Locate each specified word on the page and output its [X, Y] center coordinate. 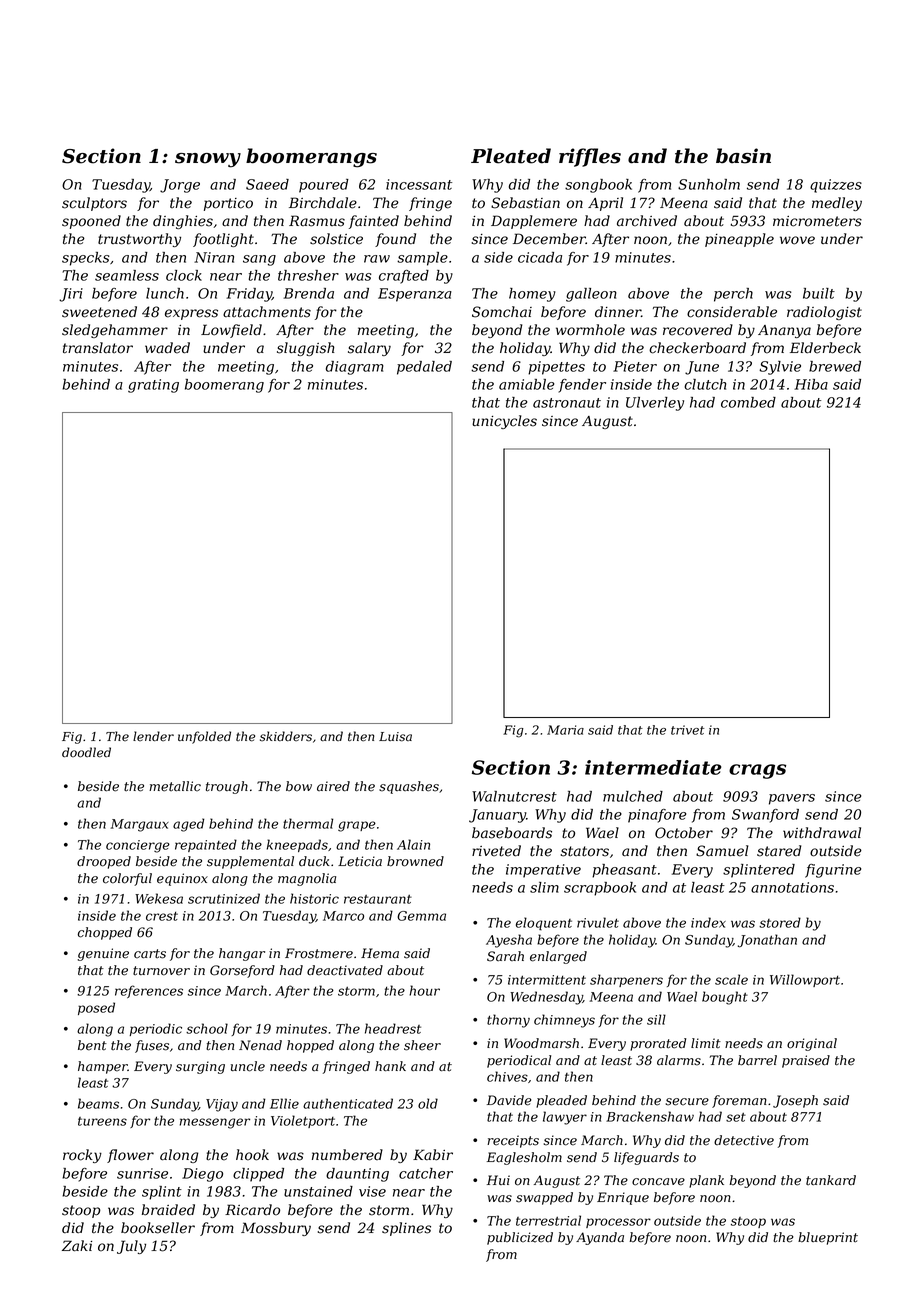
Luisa [395, 737]
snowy [208, 160]
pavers [792, 799]
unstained [318, 1191]
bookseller [158, 1228]
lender [153, 736]
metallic [175, 786]
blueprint [828, 1238]
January [497, 816]
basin [743, 156]
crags [757, 771]
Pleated [511, 156]
